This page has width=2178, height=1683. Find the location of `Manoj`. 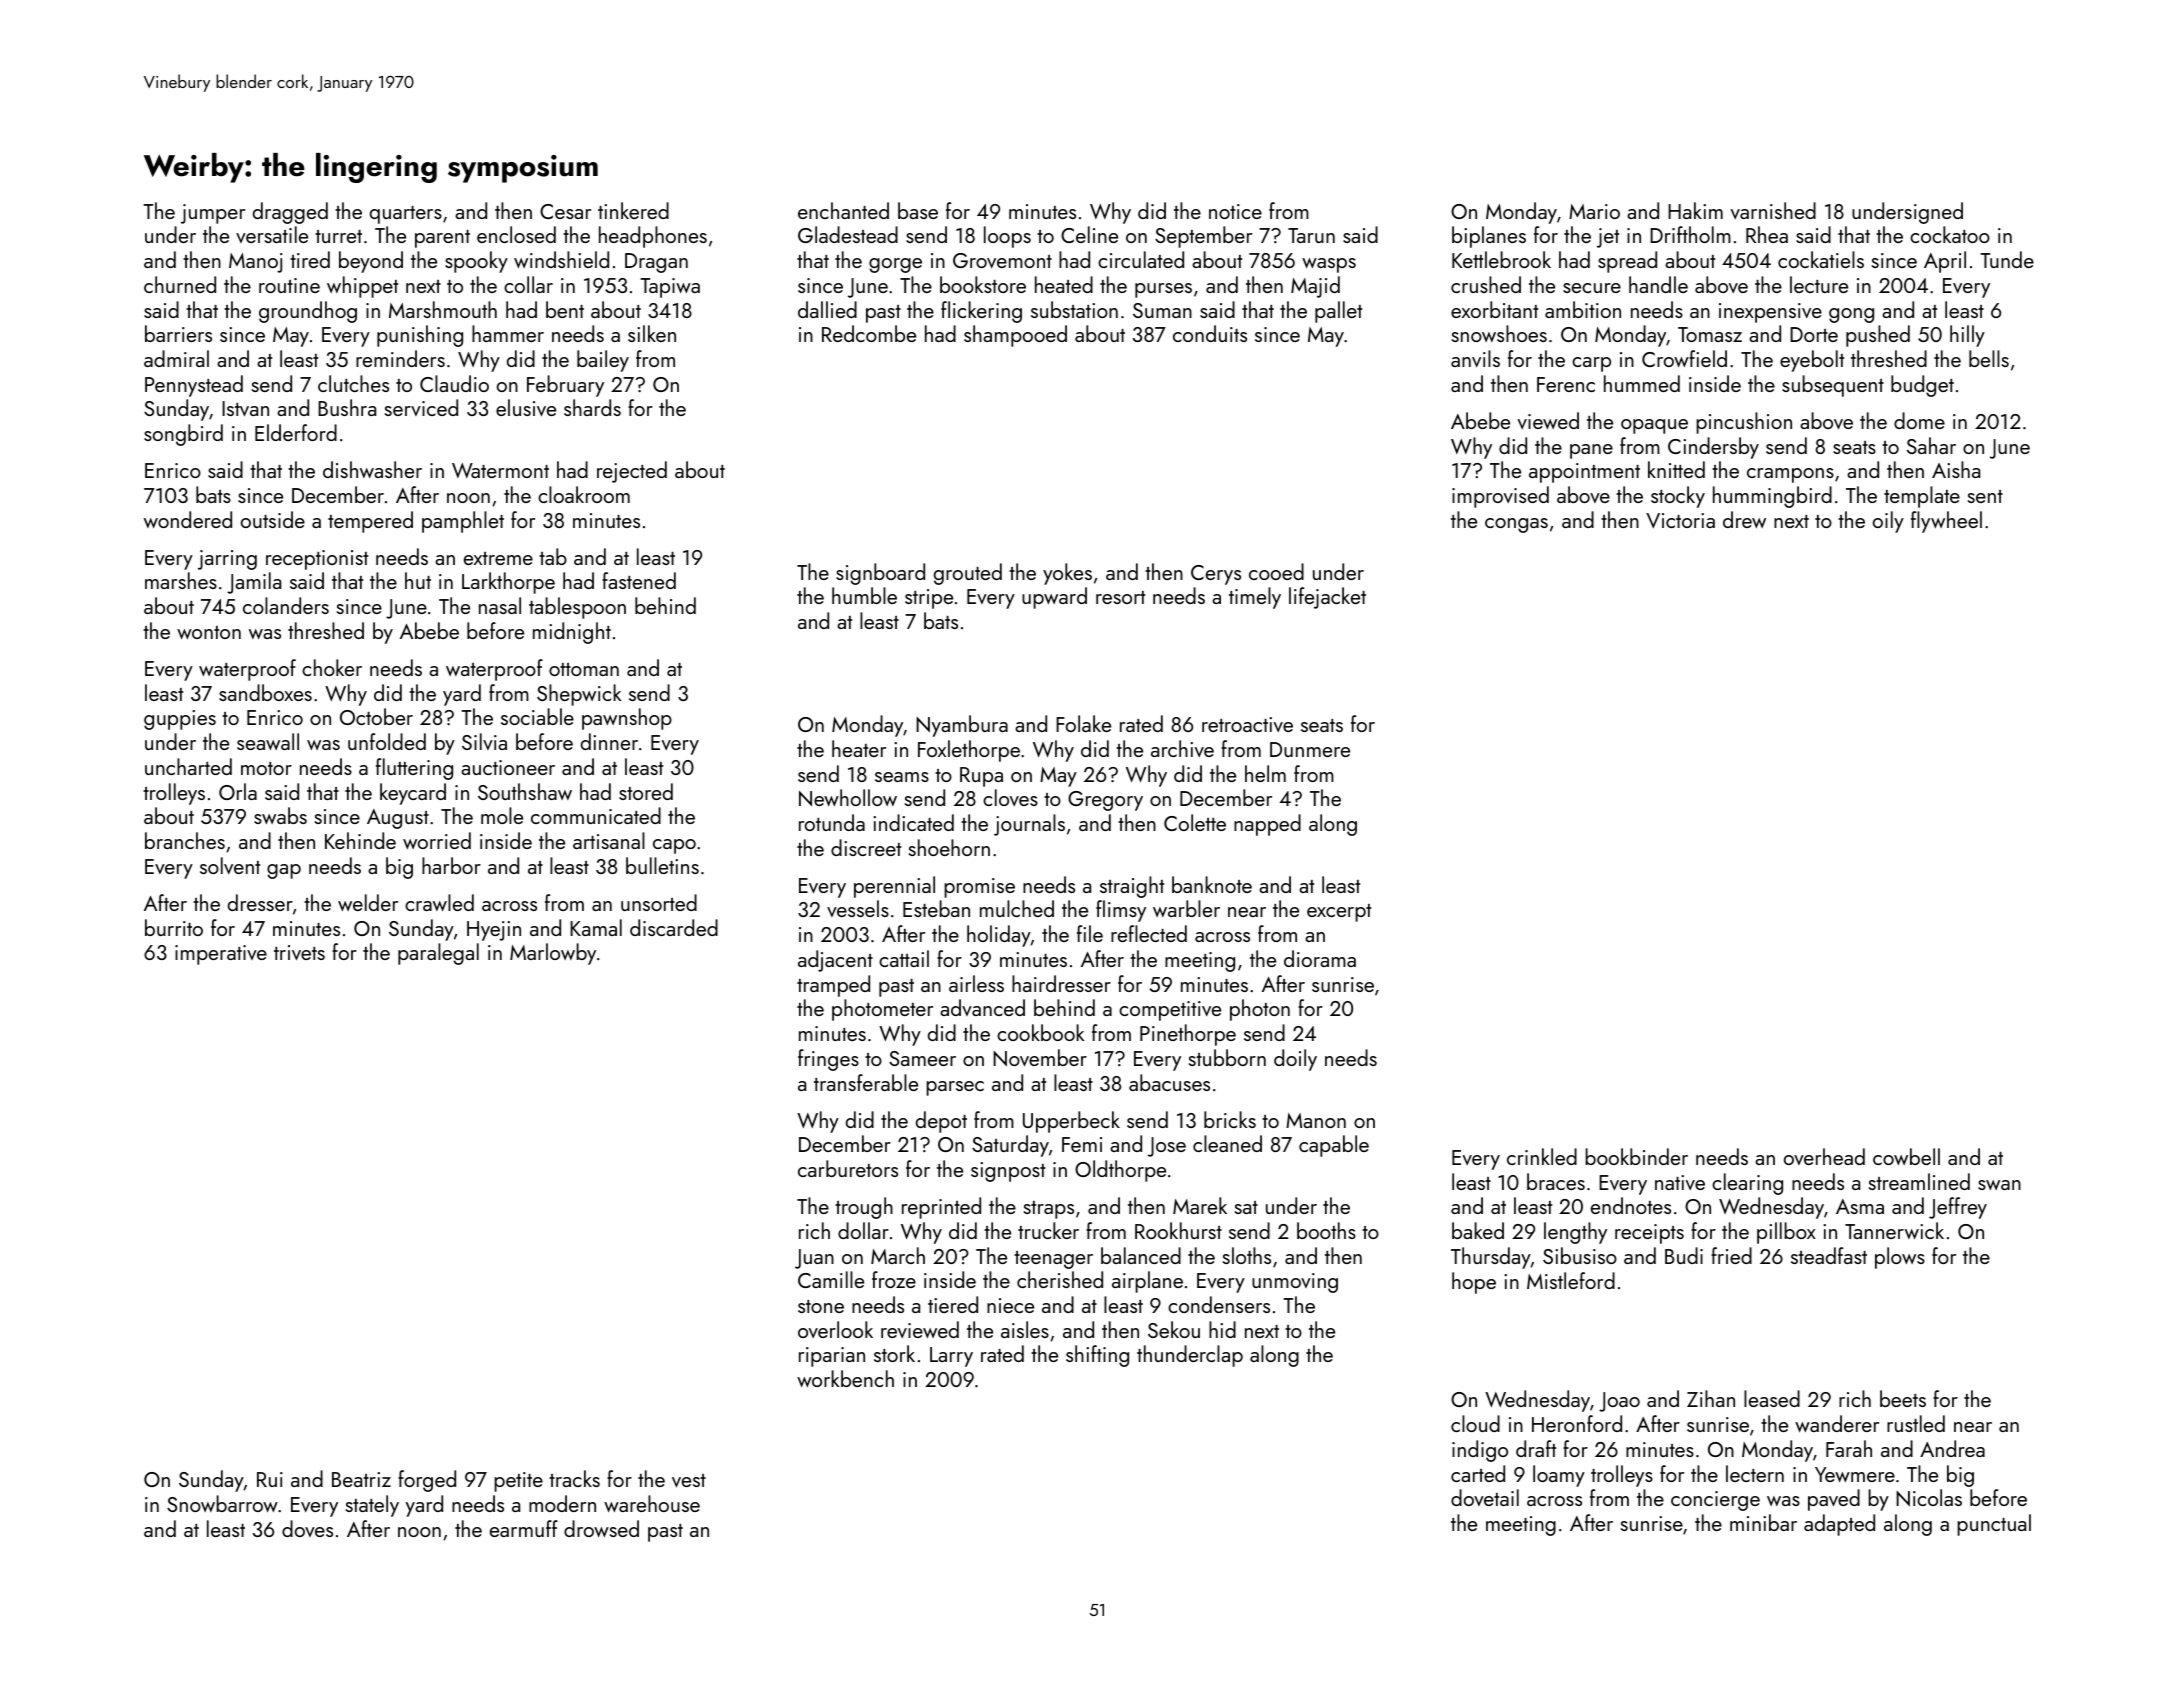

Manoj is located at coordinates (255, 263).
